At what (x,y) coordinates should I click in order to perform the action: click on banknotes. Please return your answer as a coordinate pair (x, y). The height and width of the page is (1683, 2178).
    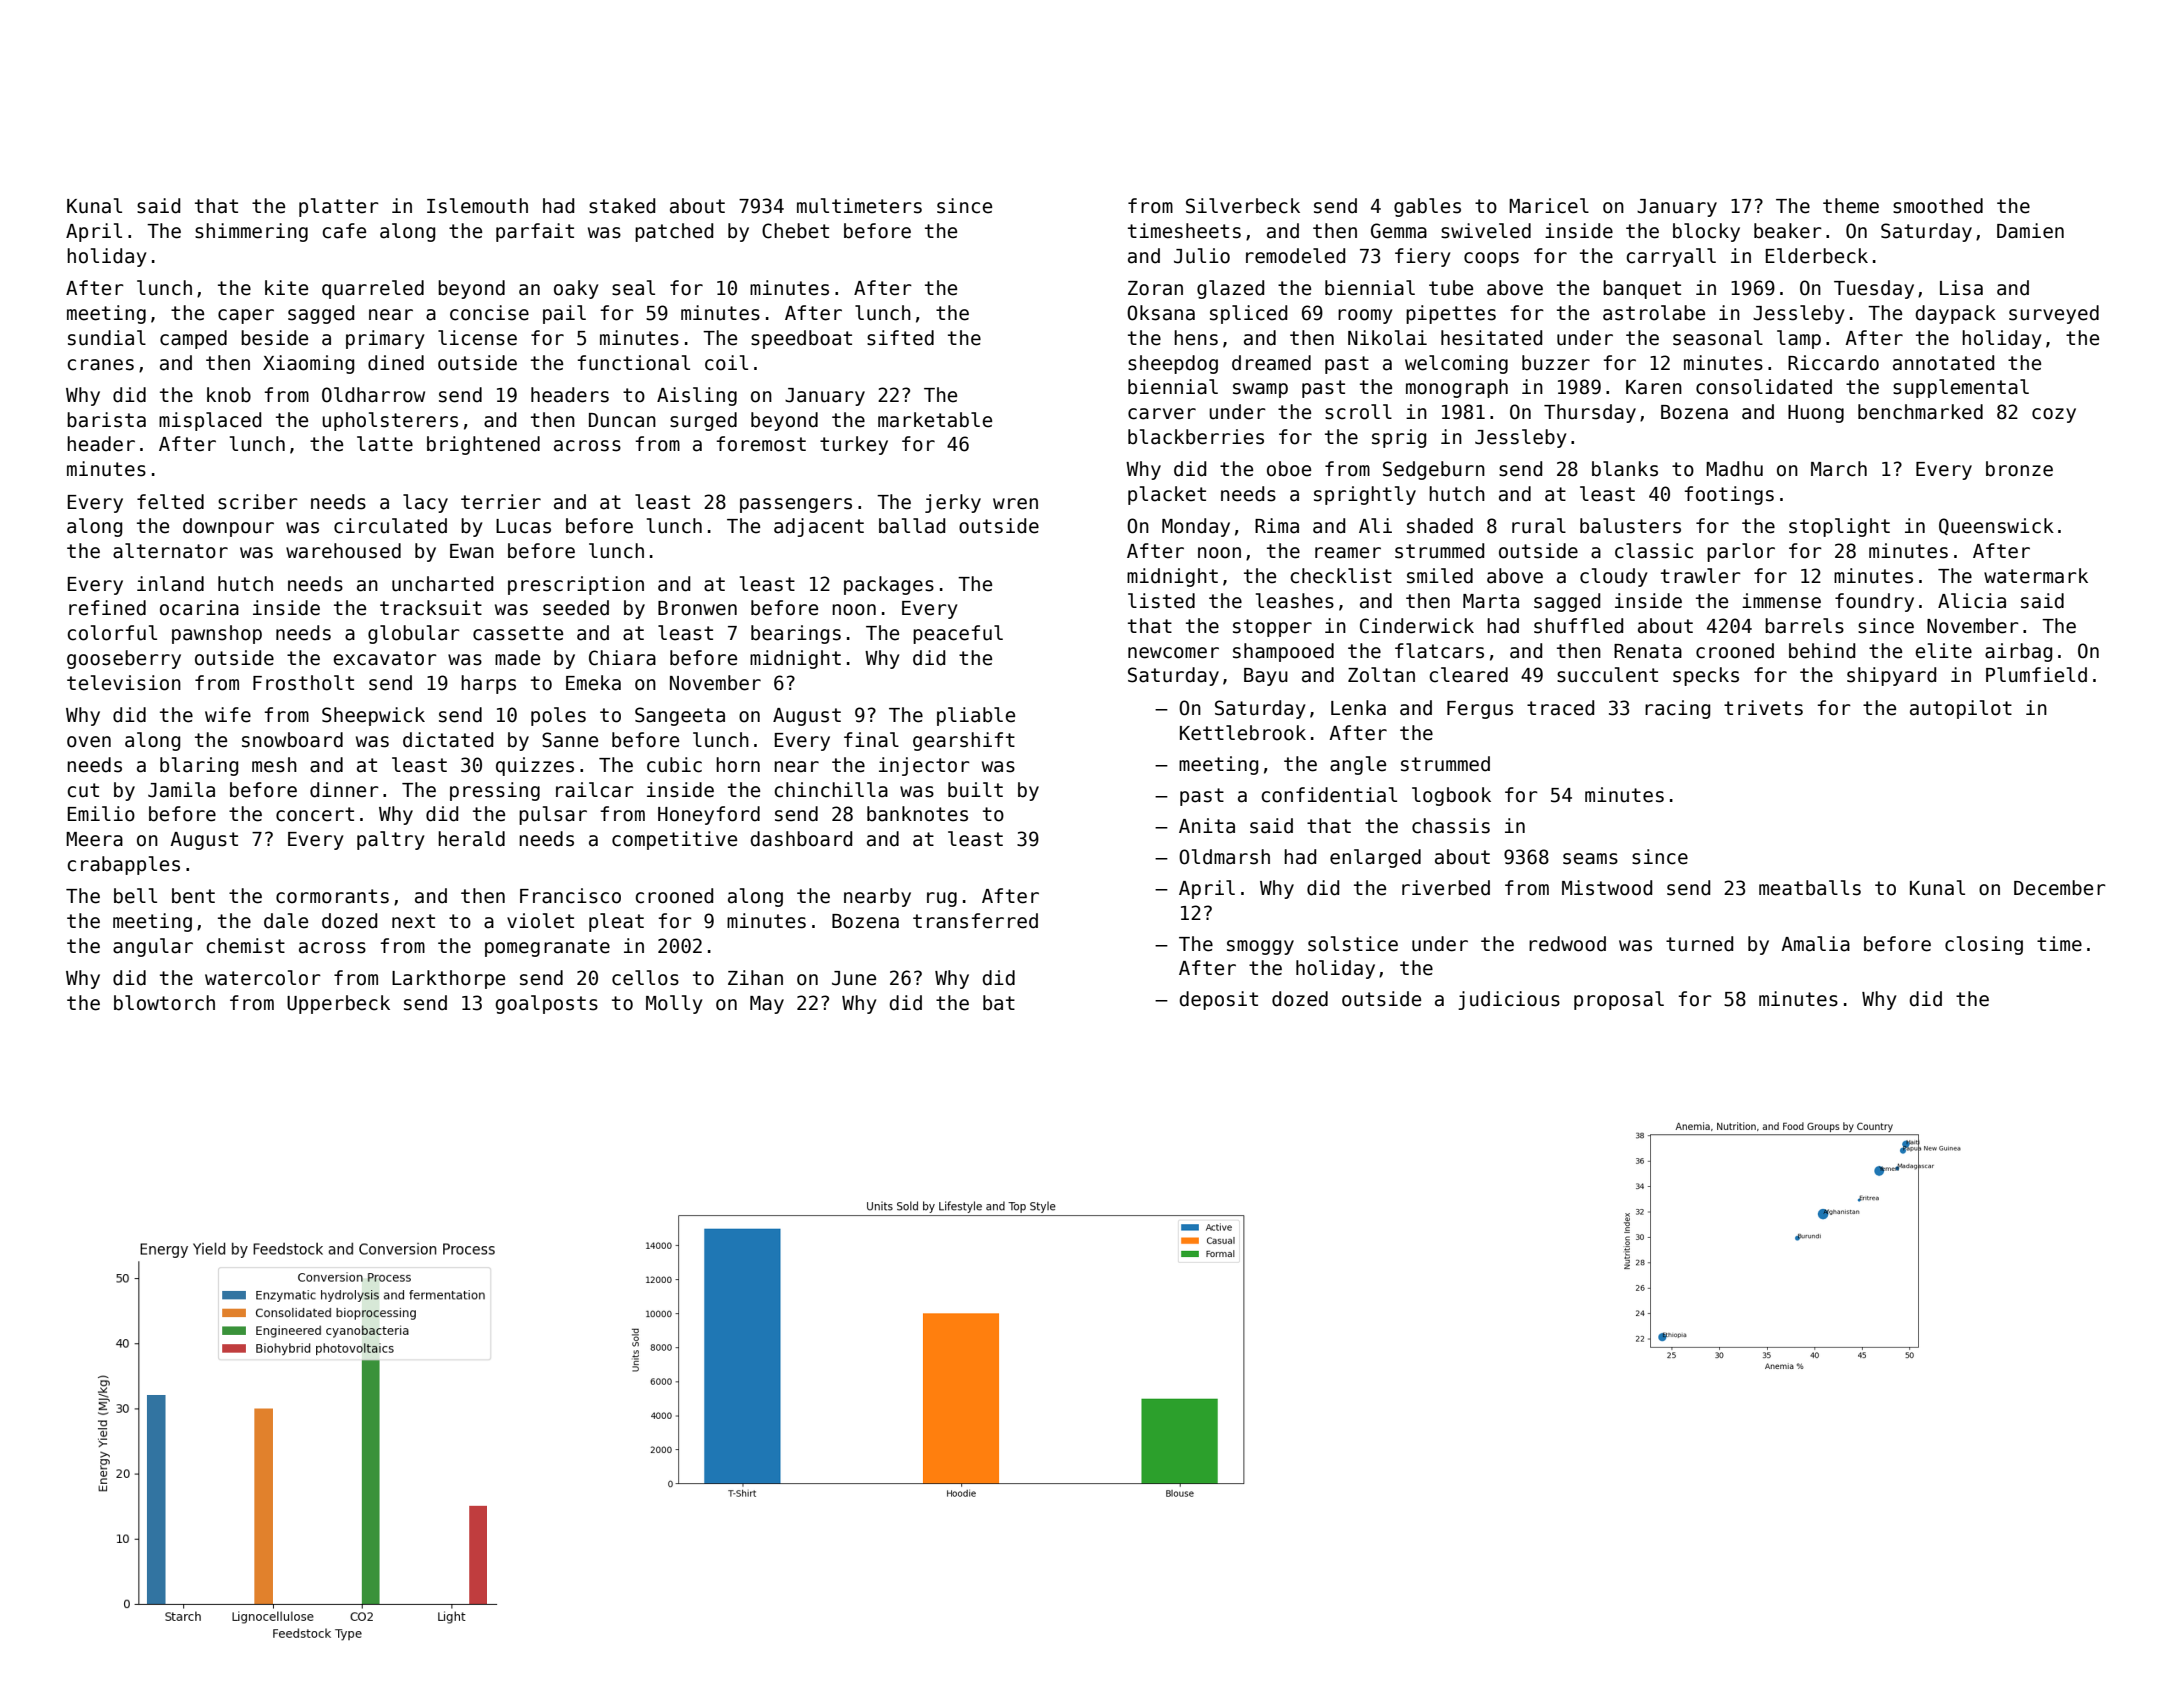
    Looking at the image, I should click on (917, 814).
